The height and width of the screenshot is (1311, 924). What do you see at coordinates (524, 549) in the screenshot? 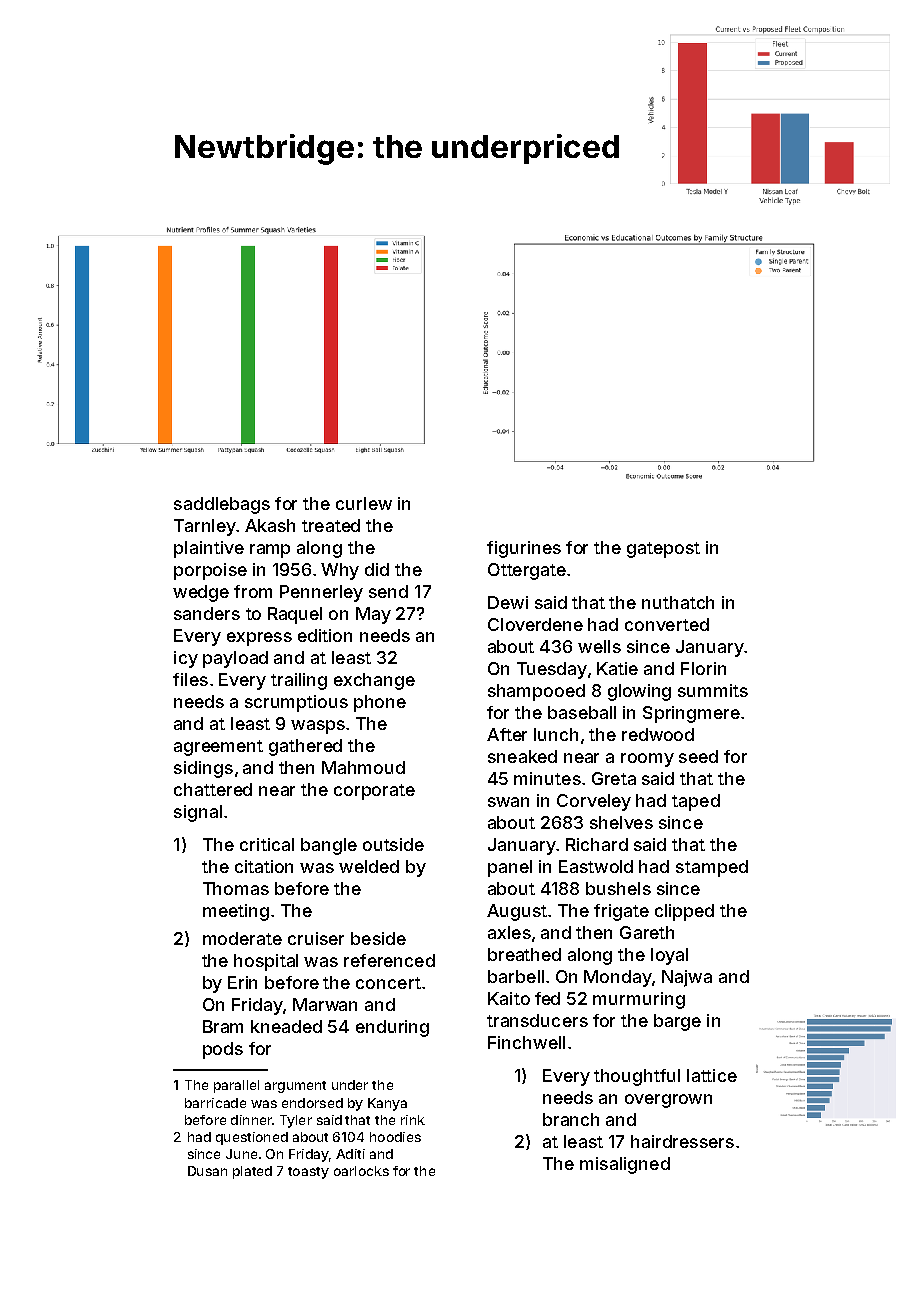
I see `figurines` at bounding box center [524, 549].
